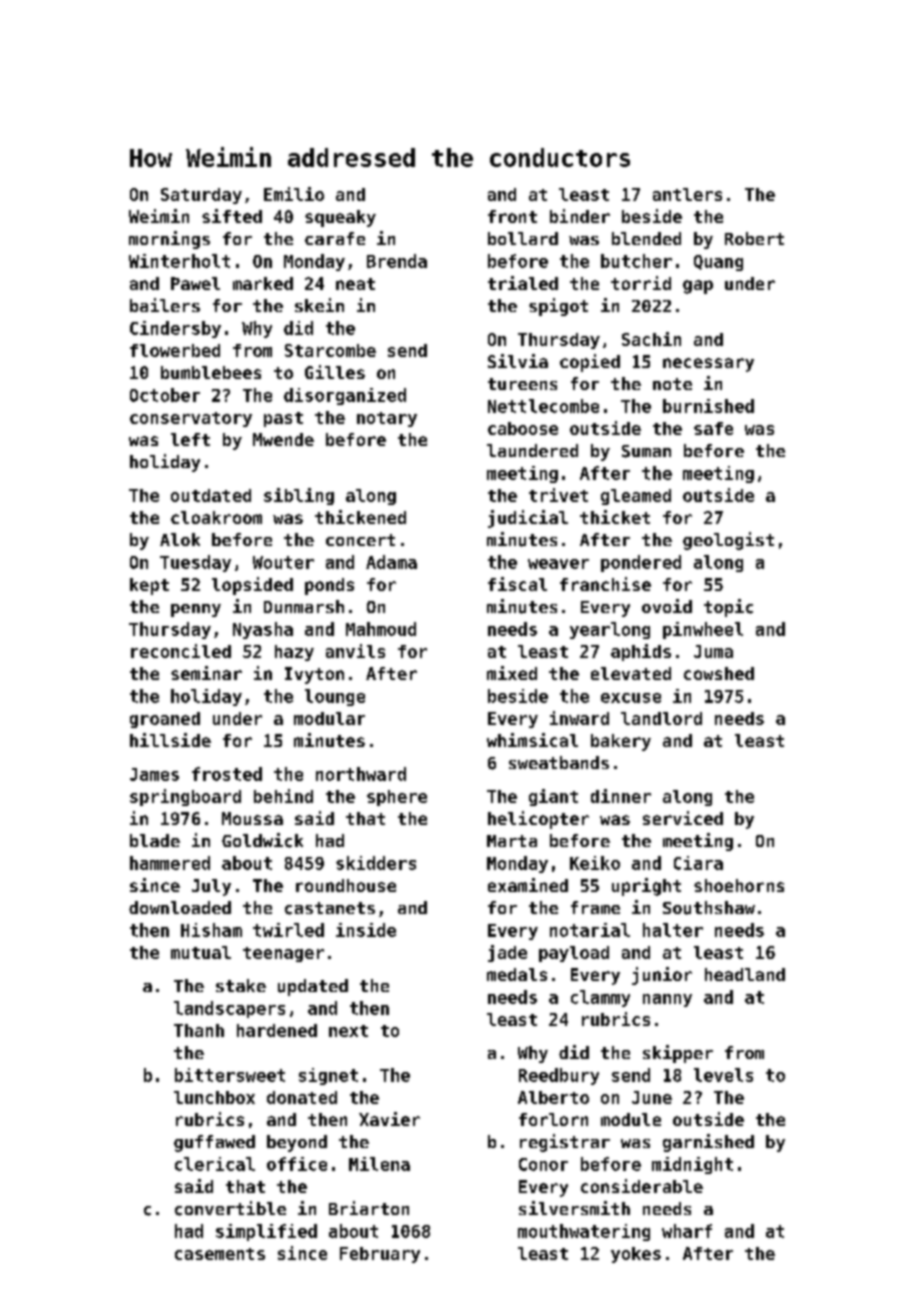  Describe the element at coordinates (739, 885) in the screenshot. I see `shoehorns` at that location.
